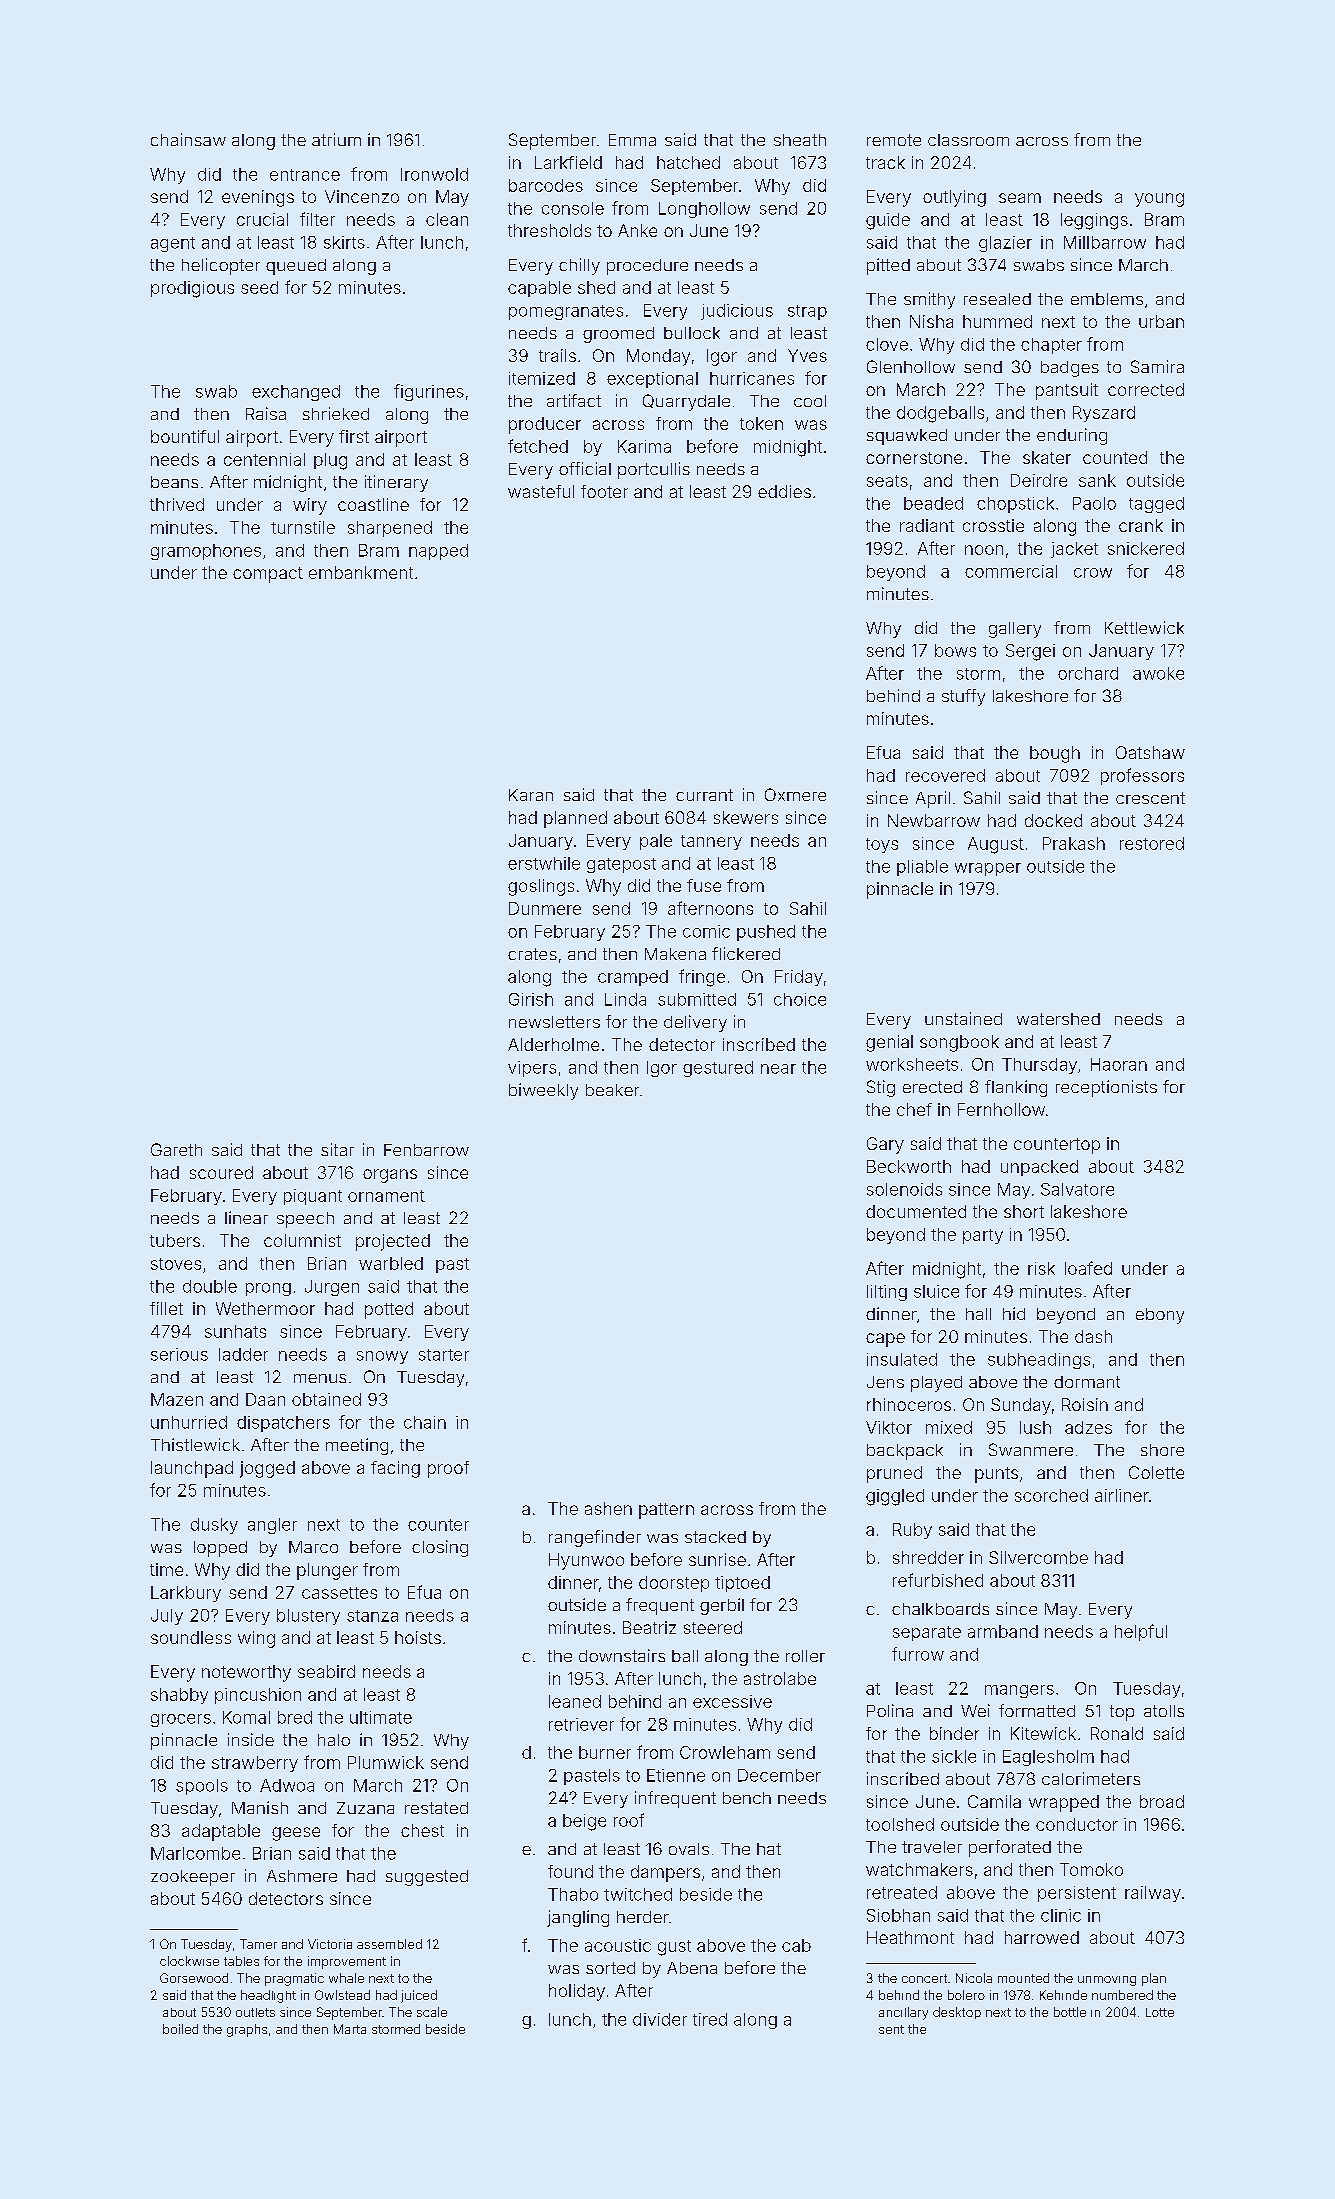  Describe the element at coordinates (894, 140) in the page. I see `remote` at that location.
